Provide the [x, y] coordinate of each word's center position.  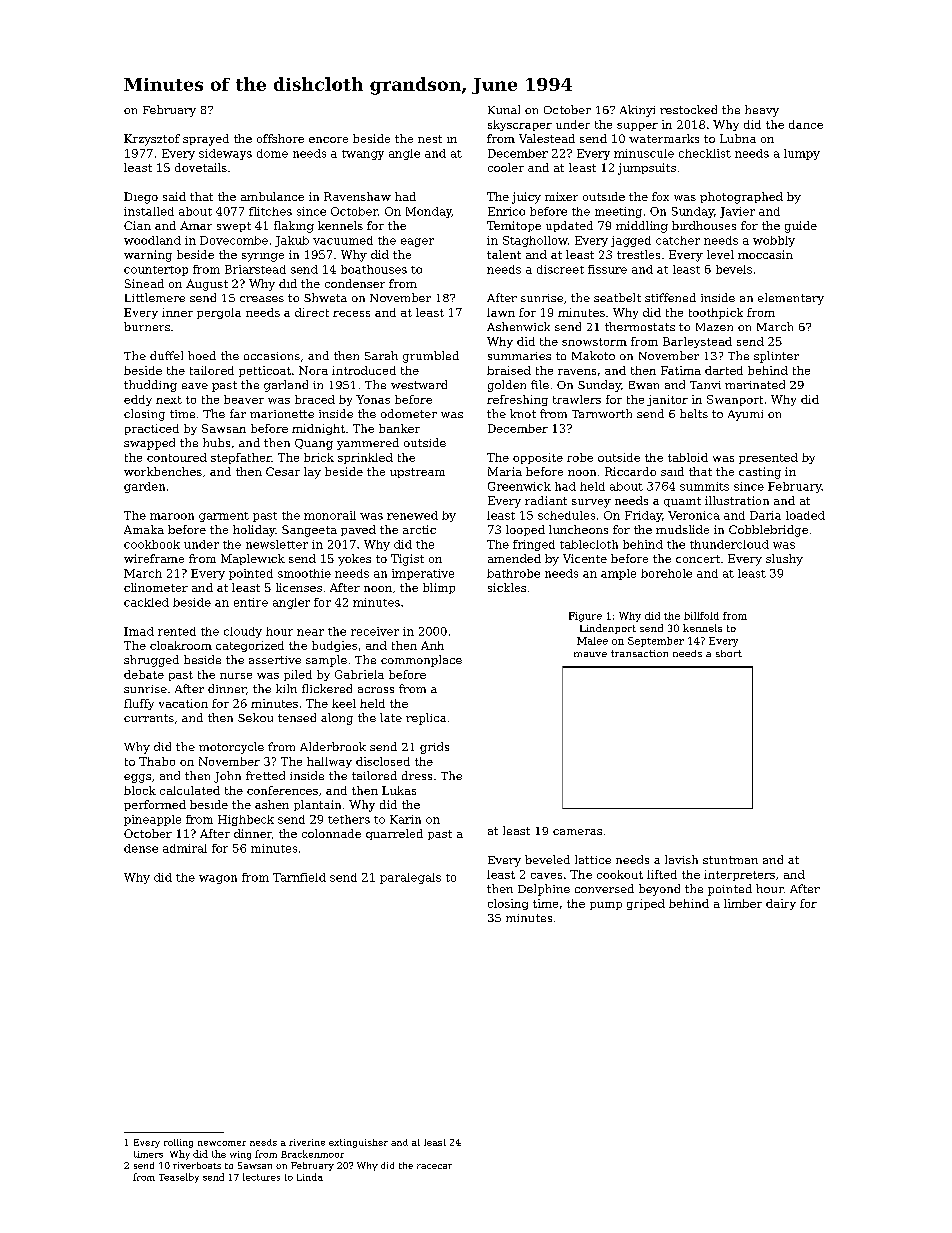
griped [646, 904]
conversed [604, 888]
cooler [506, 167]
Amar [196, 225]
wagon [218, 879]
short [729, 653]
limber [743, 903]
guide [801, 227]
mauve [590, 654]
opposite [538, 458]
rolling [178, 1143]
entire [251, 602]
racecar [434, 1166]
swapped [149, 444]
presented [768, 458]
